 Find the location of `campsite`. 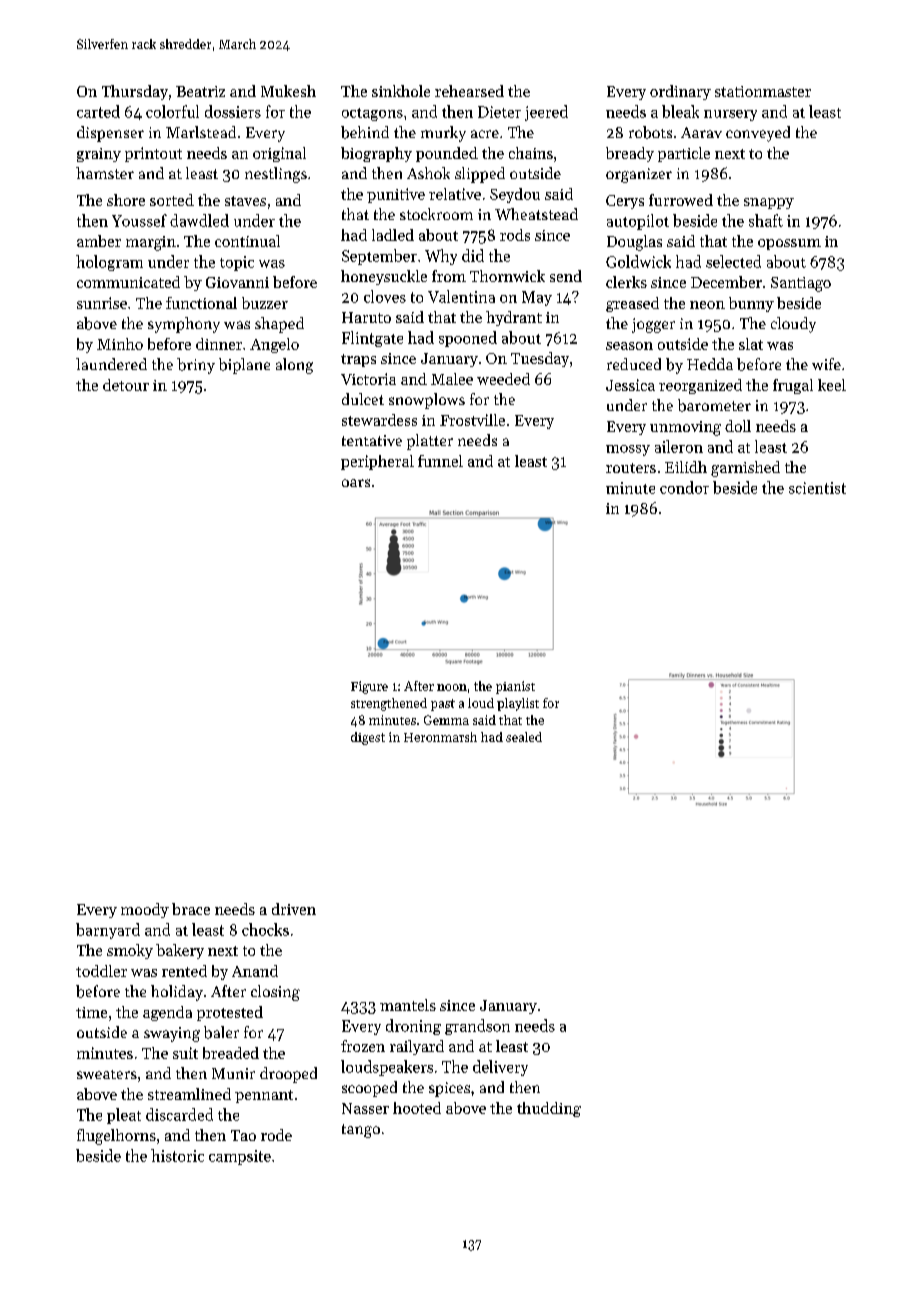

campsite is located at coordinates (240, 1157).
